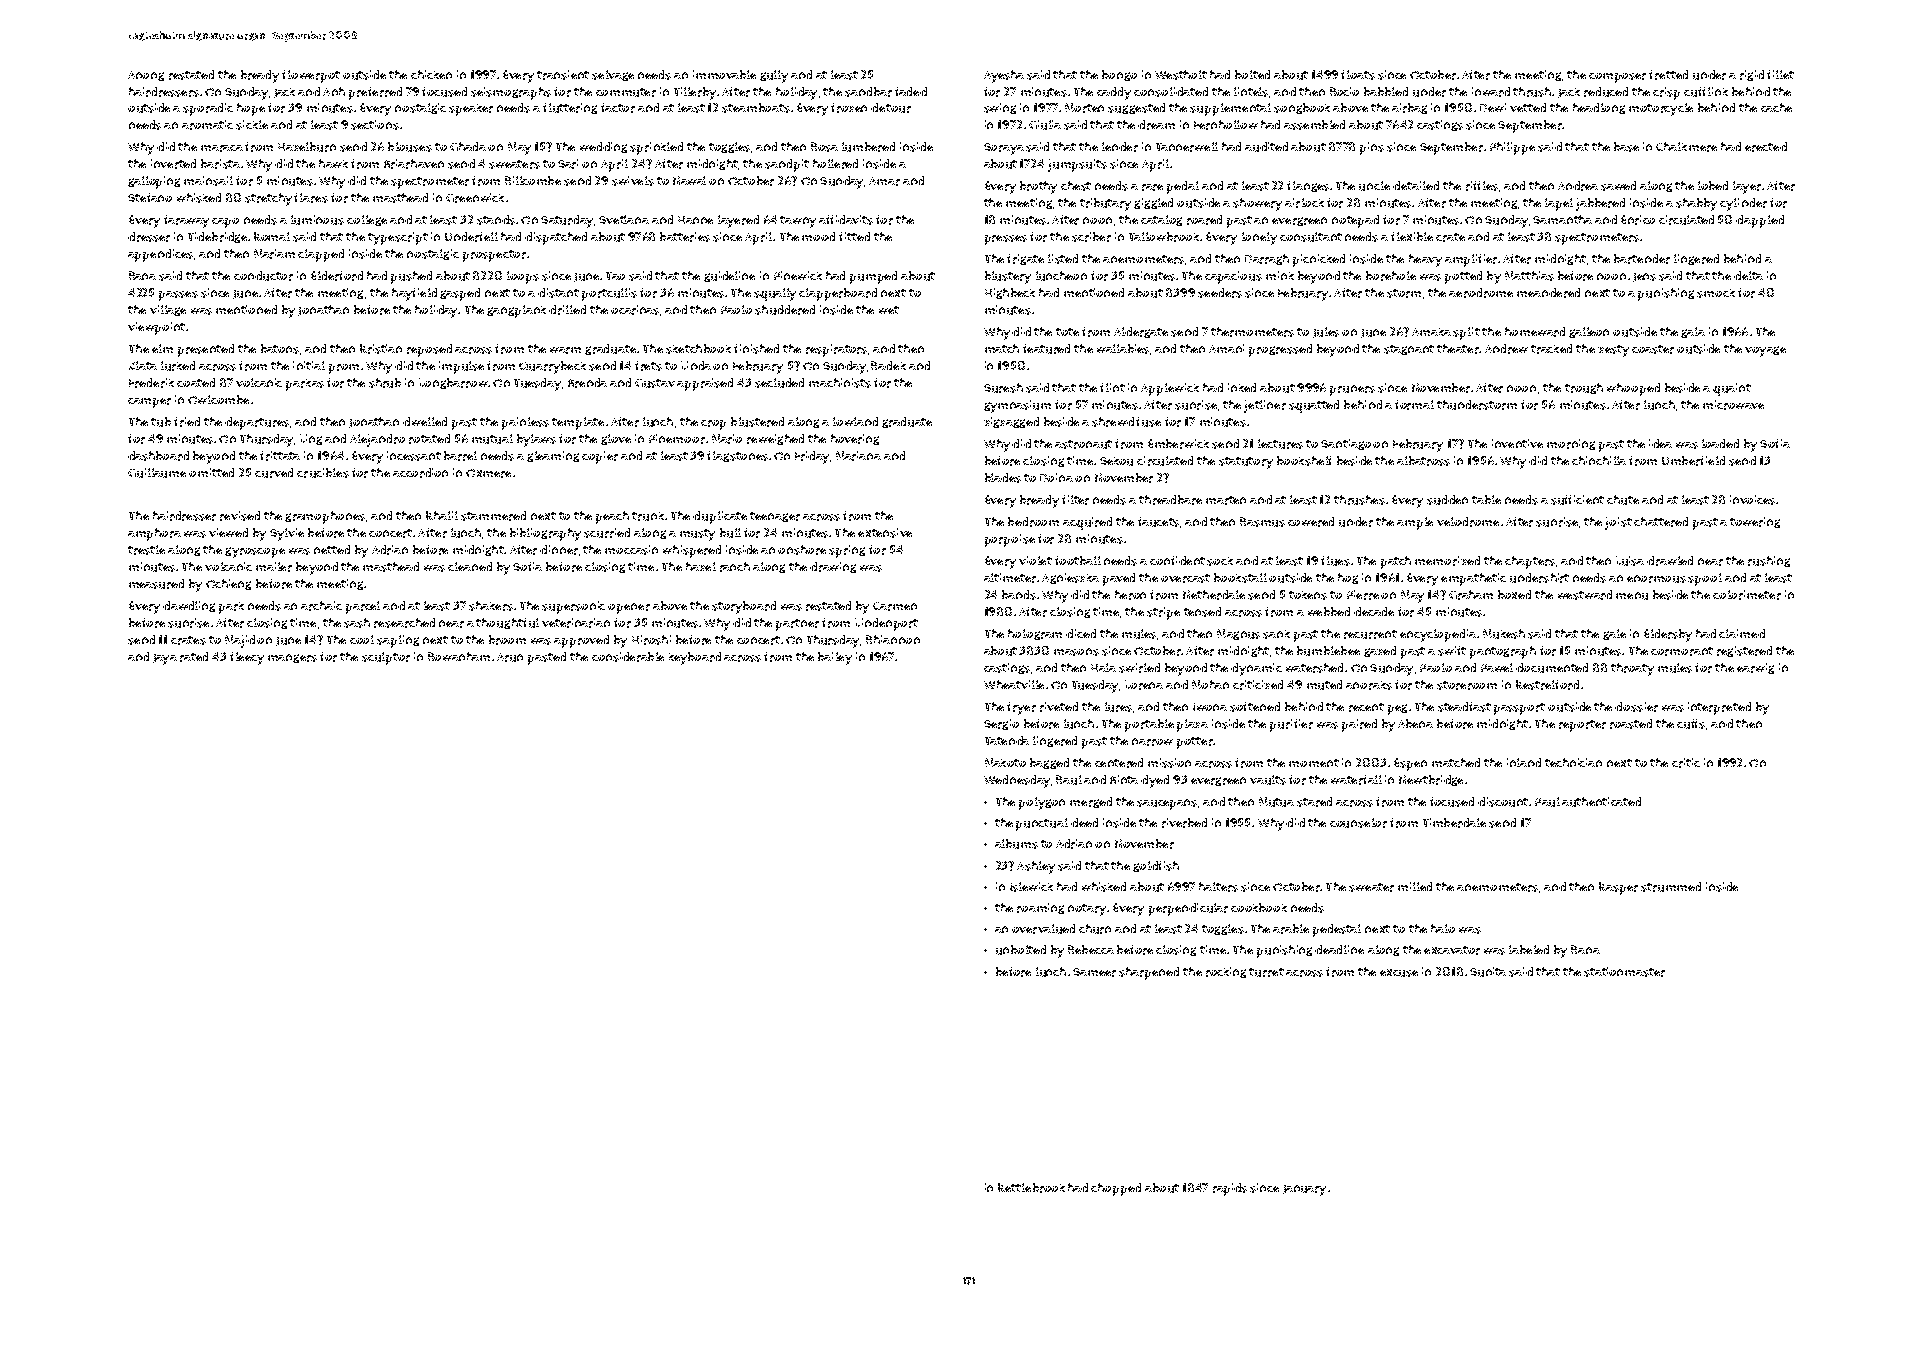 Image resolution: width=1925 pixels, height=1361 pixels. What do you see at coordinates (1447, 500) in the screenshot?
I see `sudden` at bounding box center [1447, 500].
